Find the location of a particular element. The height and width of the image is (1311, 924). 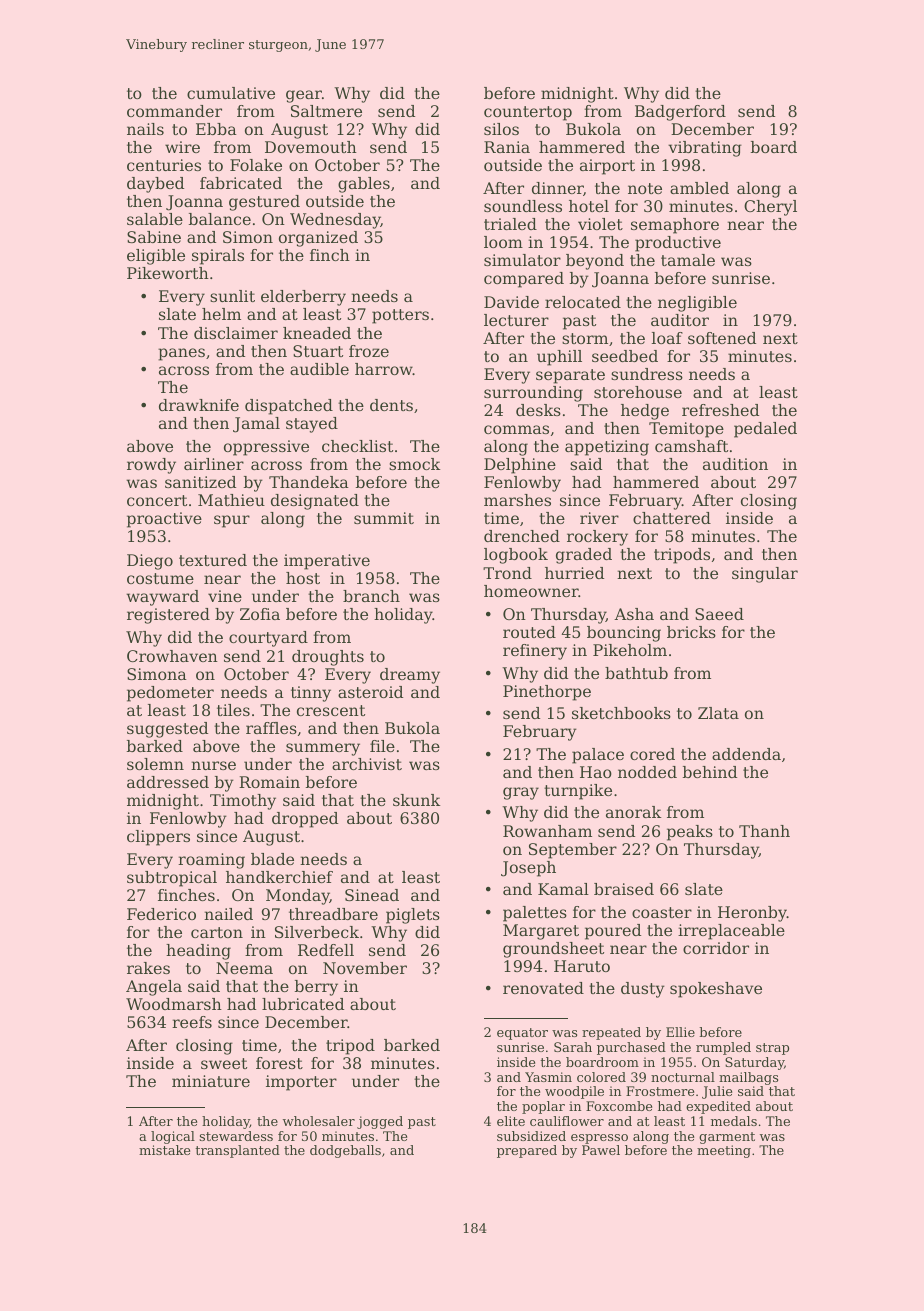

Wednesday is located at coordinates (335, 221).
